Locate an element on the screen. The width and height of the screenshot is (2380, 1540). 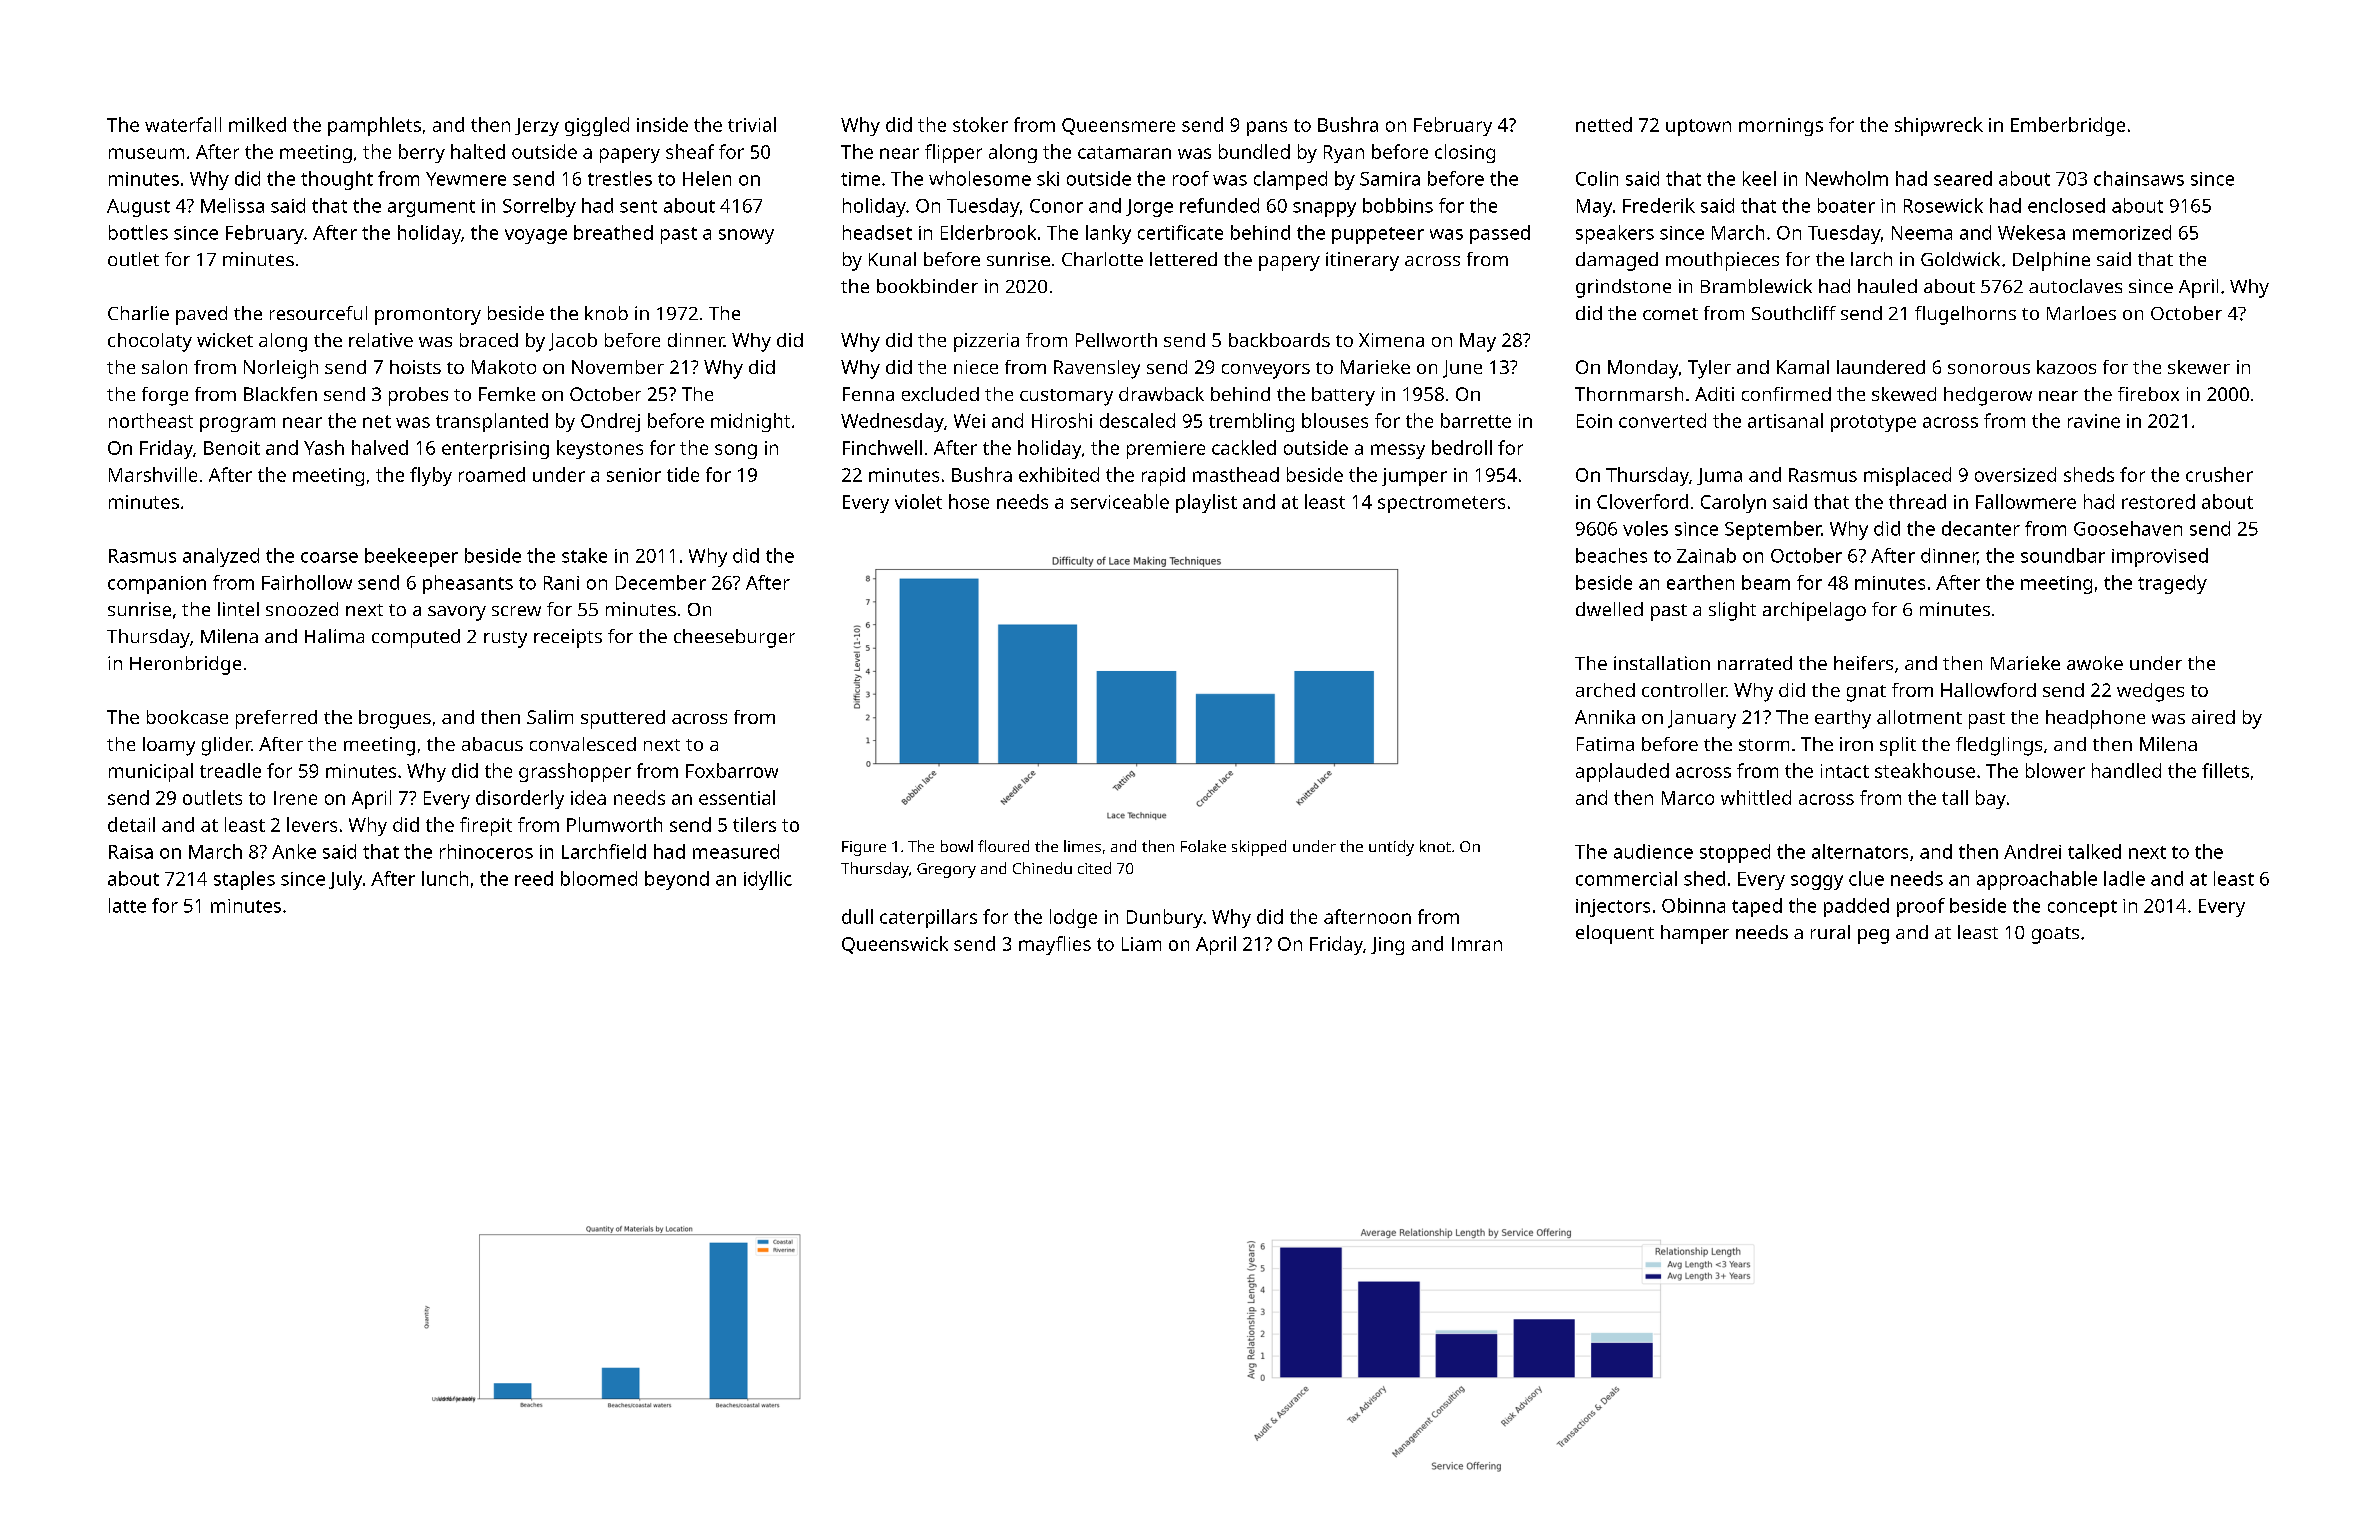
Pellworth is located at coordinates (1116, 340).
